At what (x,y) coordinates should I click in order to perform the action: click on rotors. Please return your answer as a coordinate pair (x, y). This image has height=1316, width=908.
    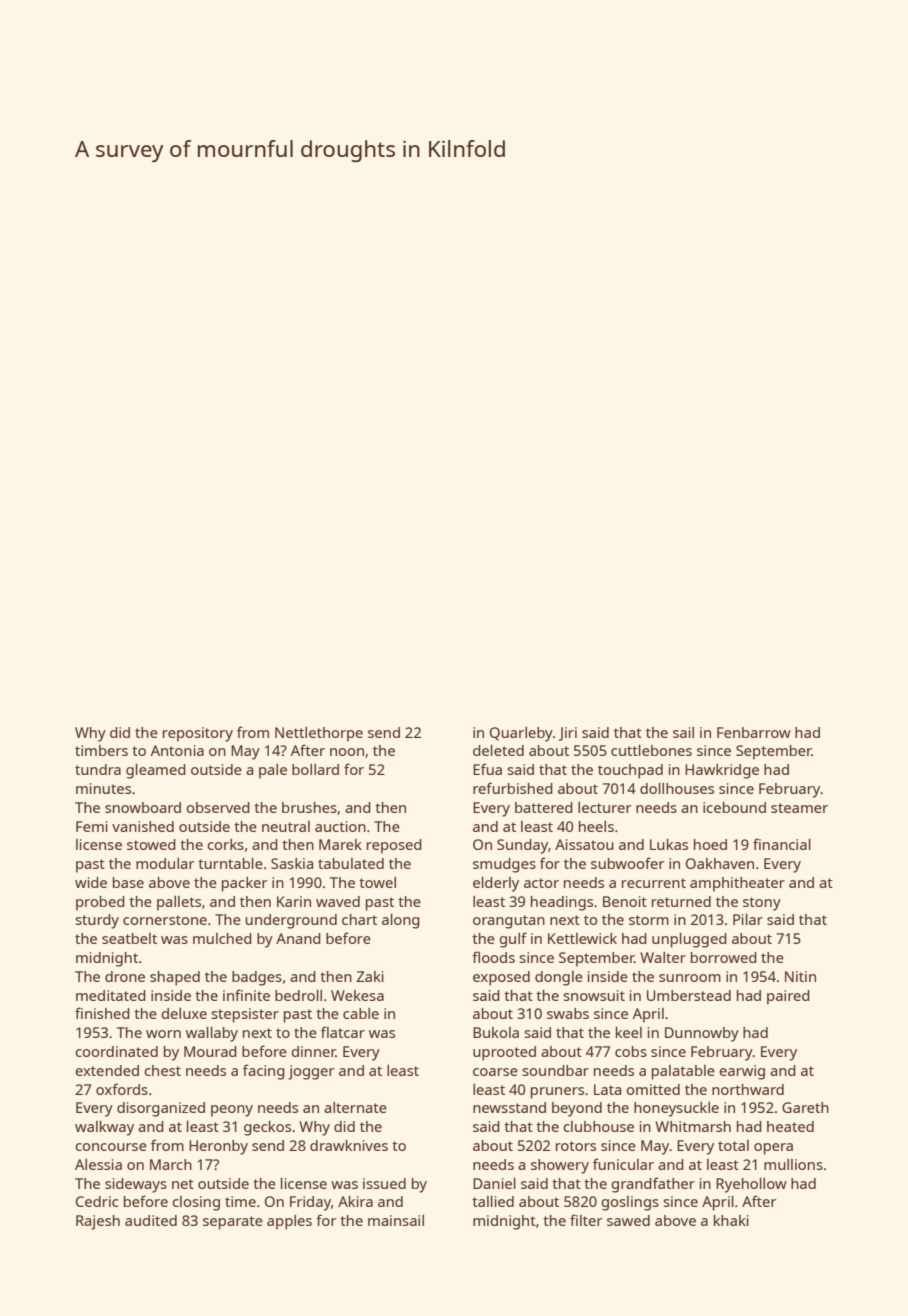
    Looking at the image, I should click on (576, 1146).
